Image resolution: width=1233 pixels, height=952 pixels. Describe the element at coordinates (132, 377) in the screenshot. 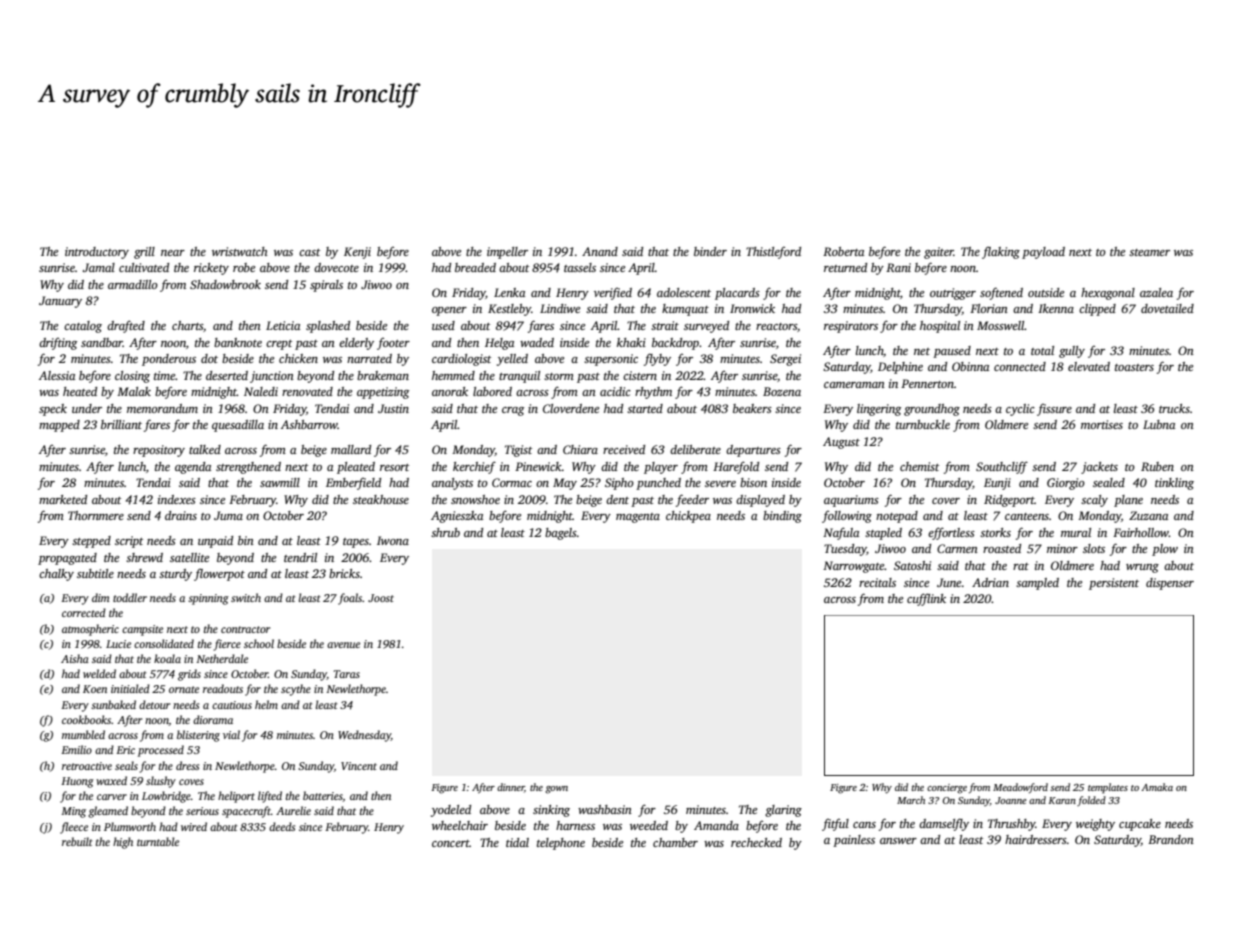

I see `closing` at that location.
